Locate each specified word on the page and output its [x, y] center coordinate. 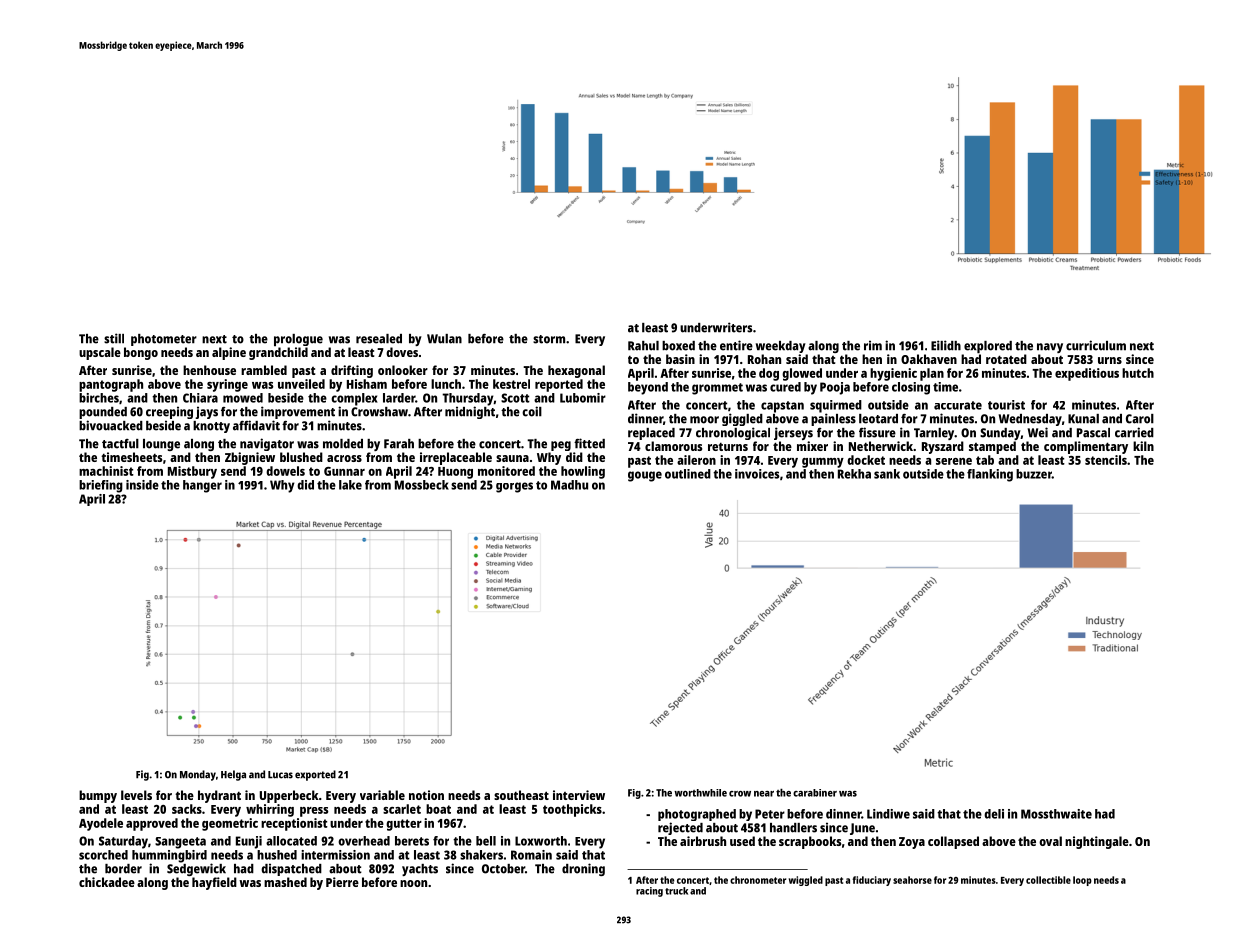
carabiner [815, 793]
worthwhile [700, 793]
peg [561, 446]
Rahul [643, 346]
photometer [164, 340]
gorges [514, 487]
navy [1050, 348]
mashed [285, 882]
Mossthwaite [1056, 814]
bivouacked [111, 425]
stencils [1106, 460]
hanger [202, 486]
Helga [233, 775]
